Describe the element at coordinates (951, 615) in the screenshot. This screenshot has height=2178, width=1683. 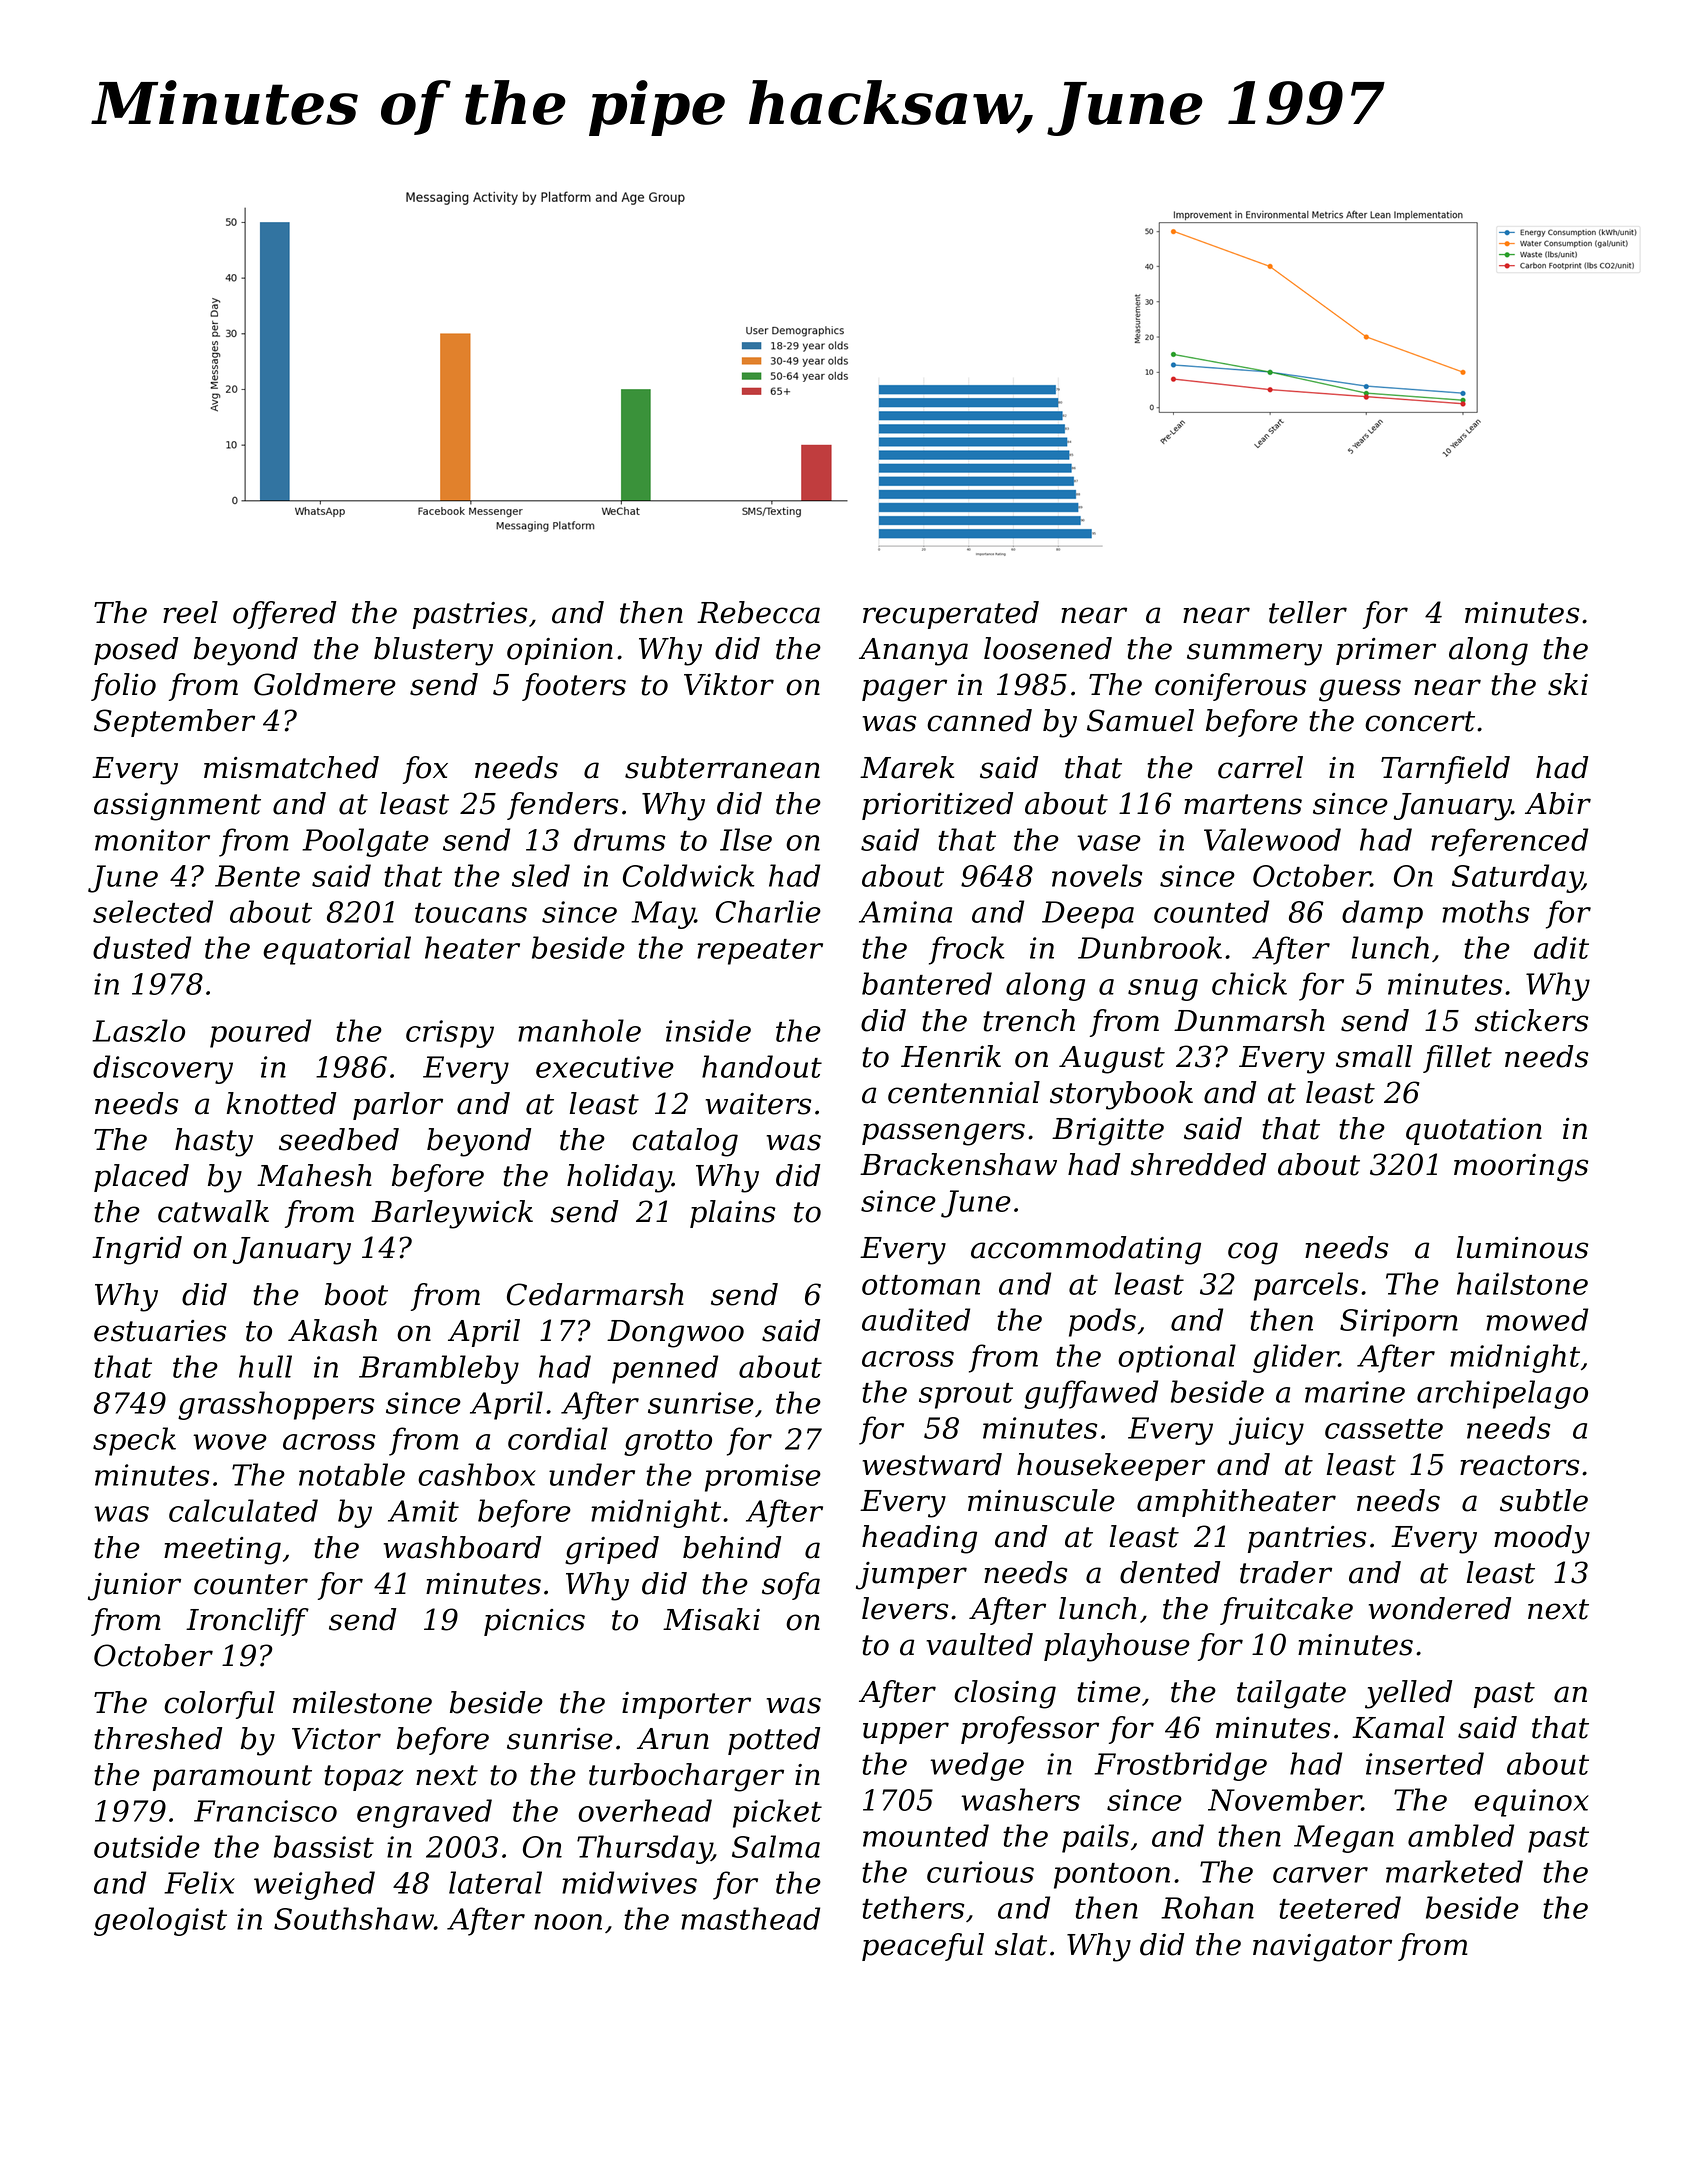
I see `recuperated` at that location.
